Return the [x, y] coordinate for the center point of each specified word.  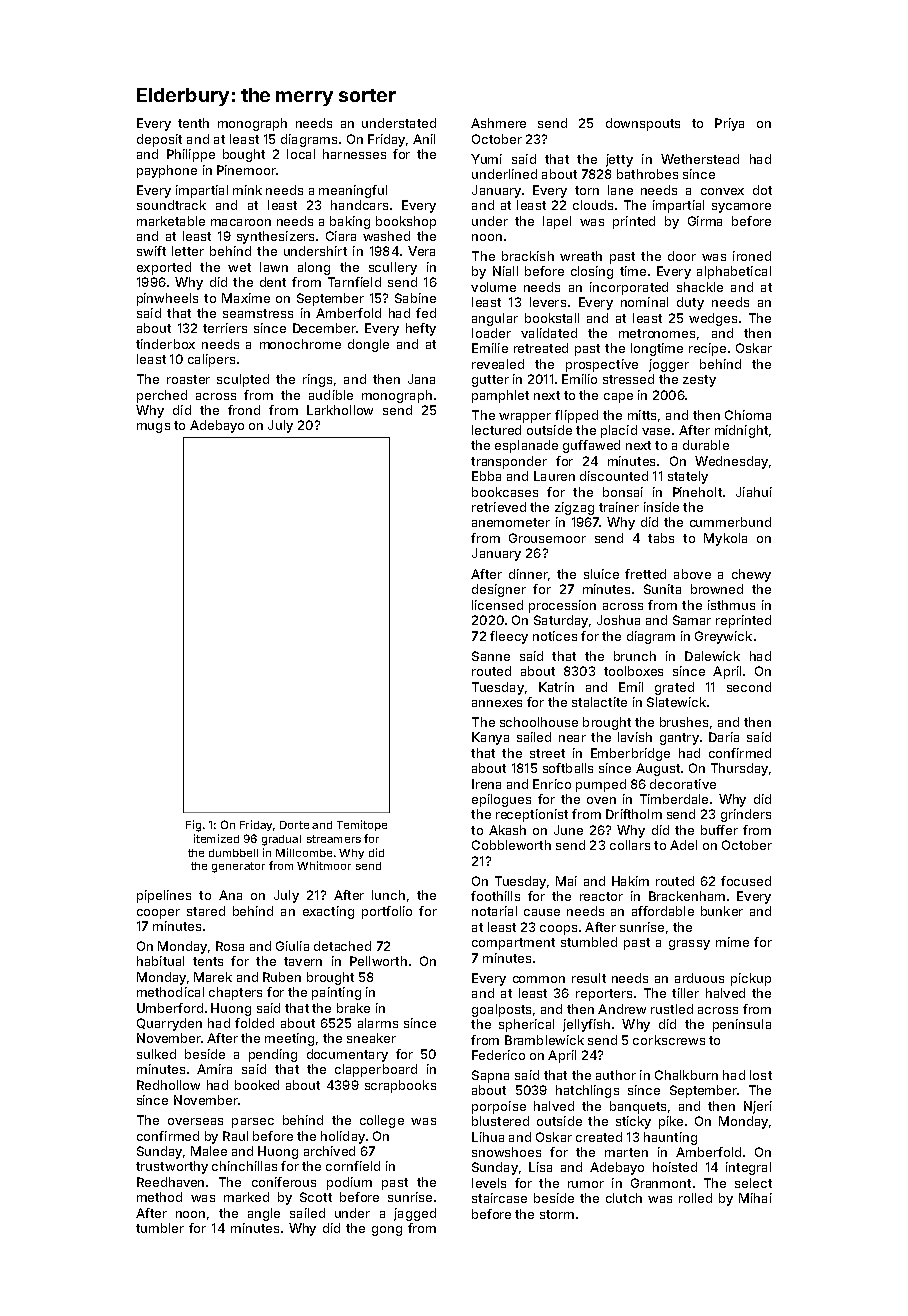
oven [601, 800]
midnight [741, 431]
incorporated [629, 288]
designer [499, 590]
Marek [213, 977]
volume [493, 287]
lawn [274, 267]
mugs [153, 428]
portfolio [387, 912]
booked [257, 1085]
